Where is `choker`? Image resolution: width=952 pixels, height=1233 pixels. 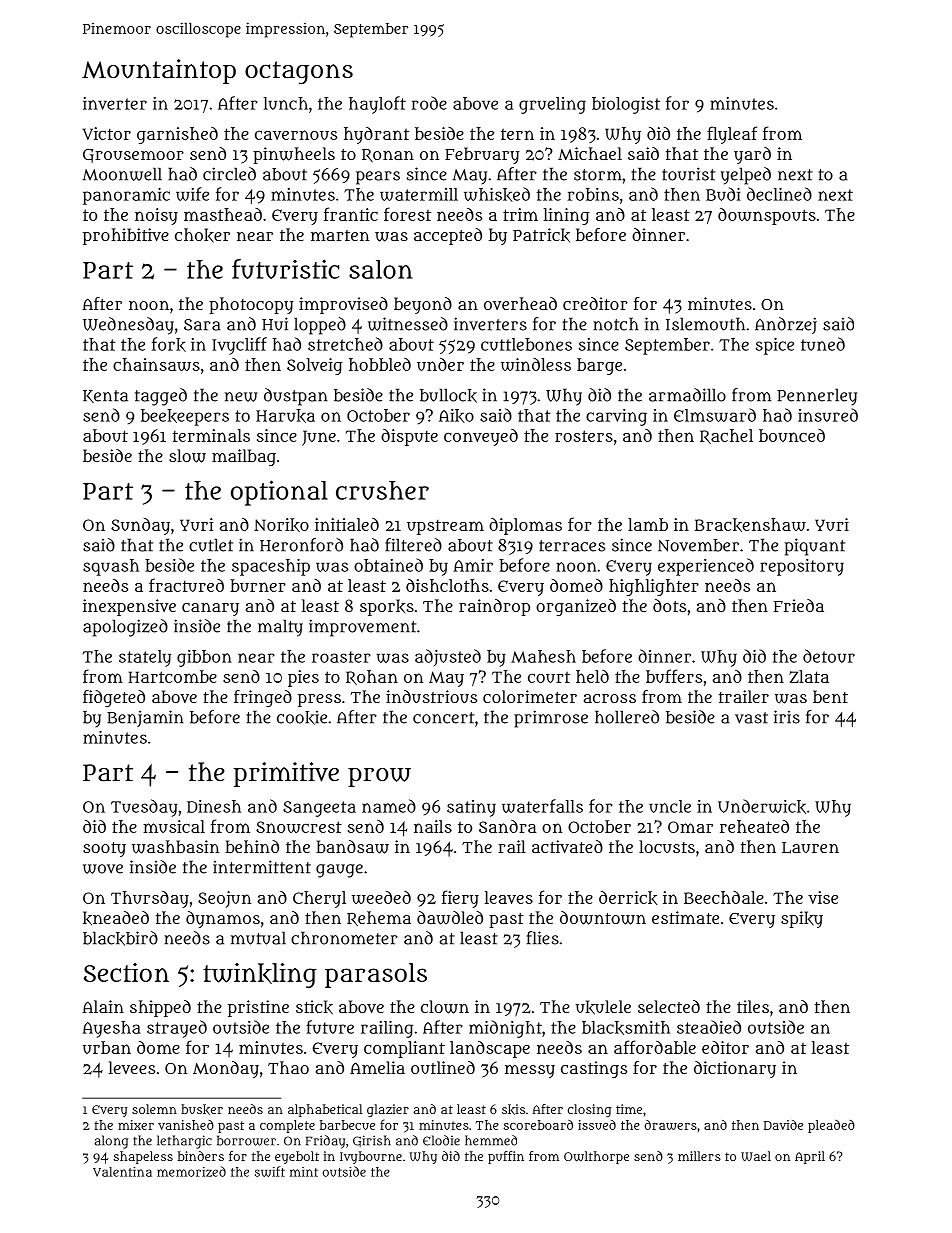
choker is located at coordinates (202, 235).
